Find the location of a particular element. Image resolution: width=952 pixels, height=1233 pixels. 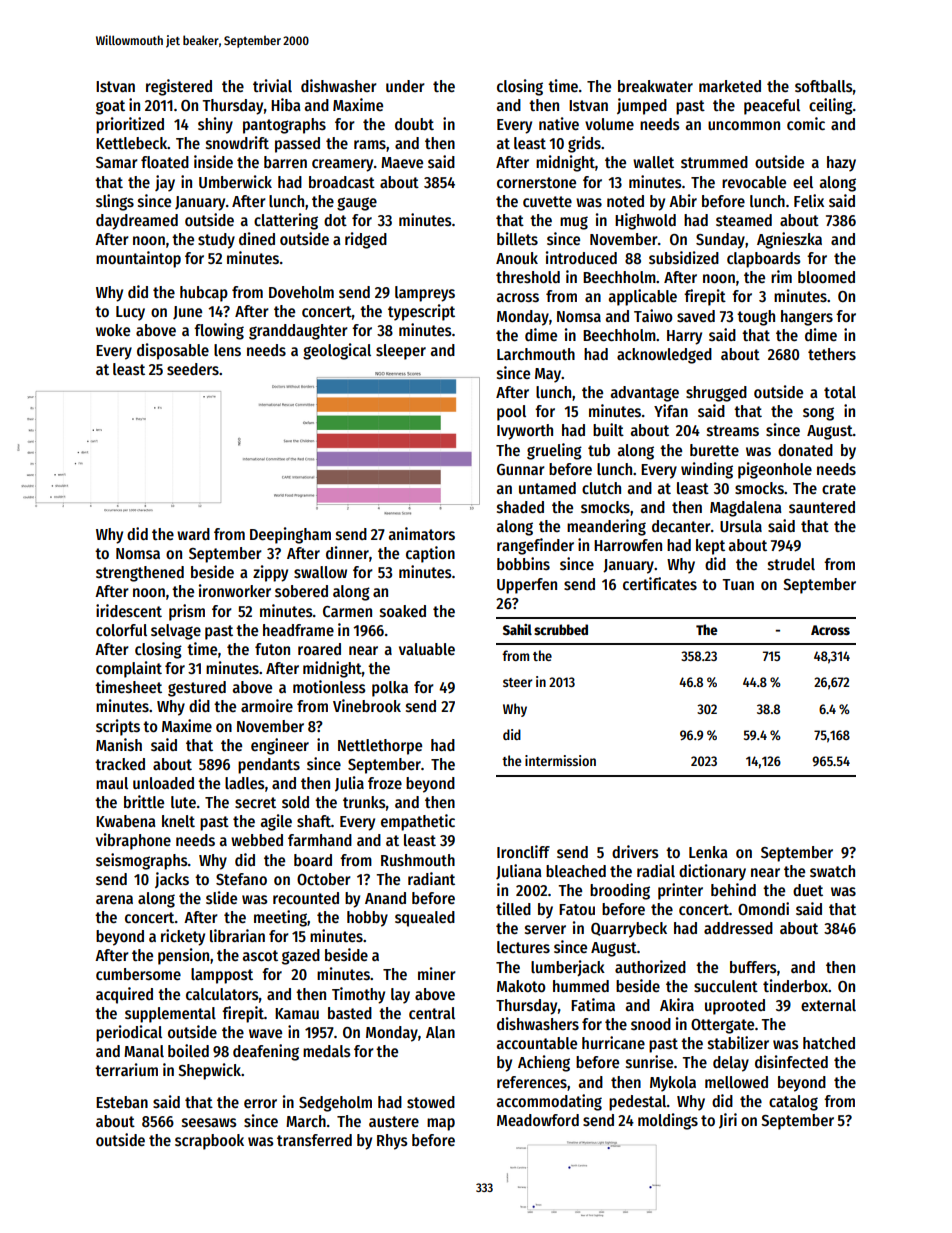

tinderbox is located at coordinates (796, 986).
